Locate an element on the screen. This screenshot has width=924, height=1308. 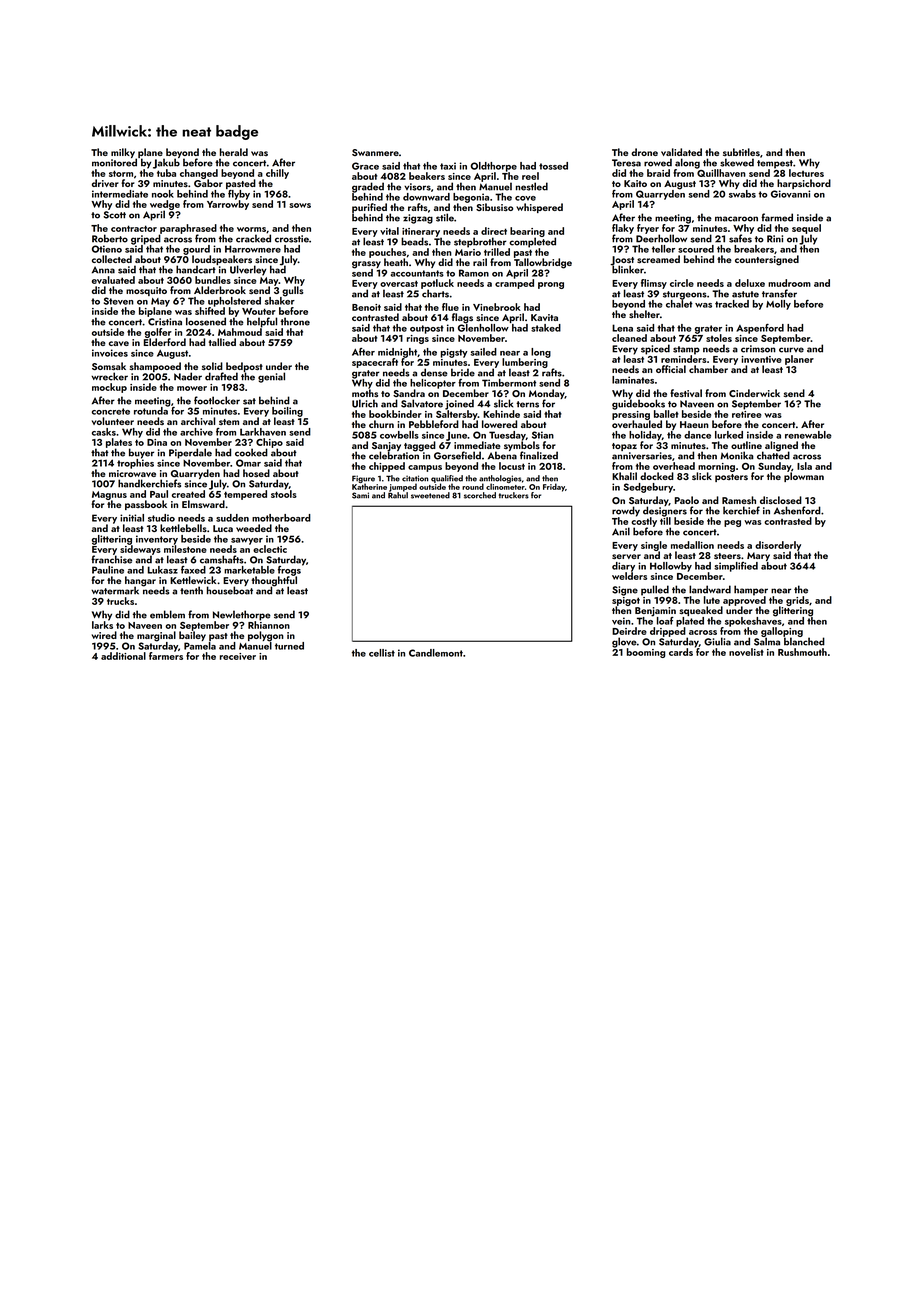
drone is located at coordinates (644, 152).
